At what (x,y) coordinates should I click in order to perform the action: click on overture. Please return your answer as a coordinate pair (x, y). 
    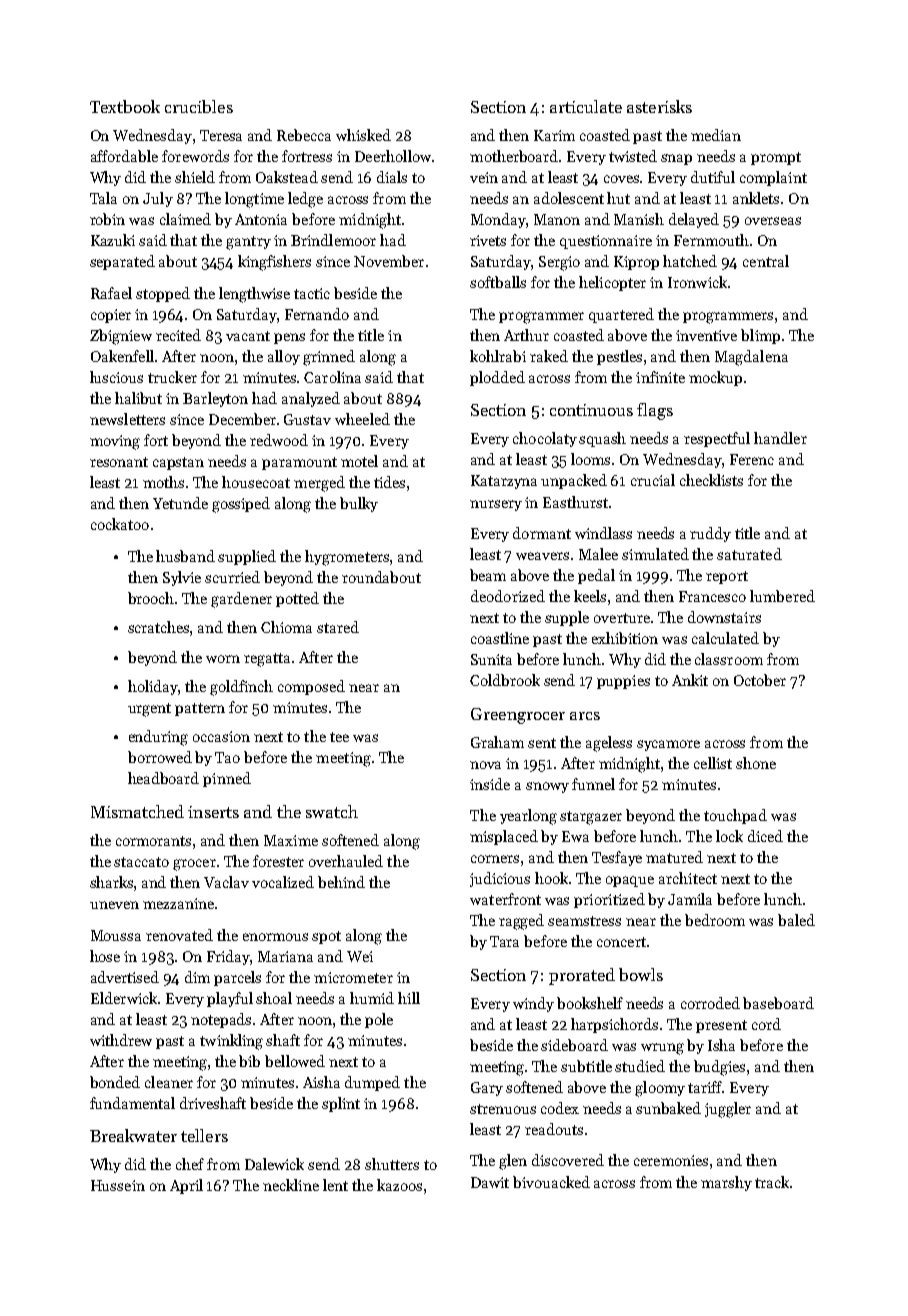
    Looking at the image, I should click on (622, 618).
